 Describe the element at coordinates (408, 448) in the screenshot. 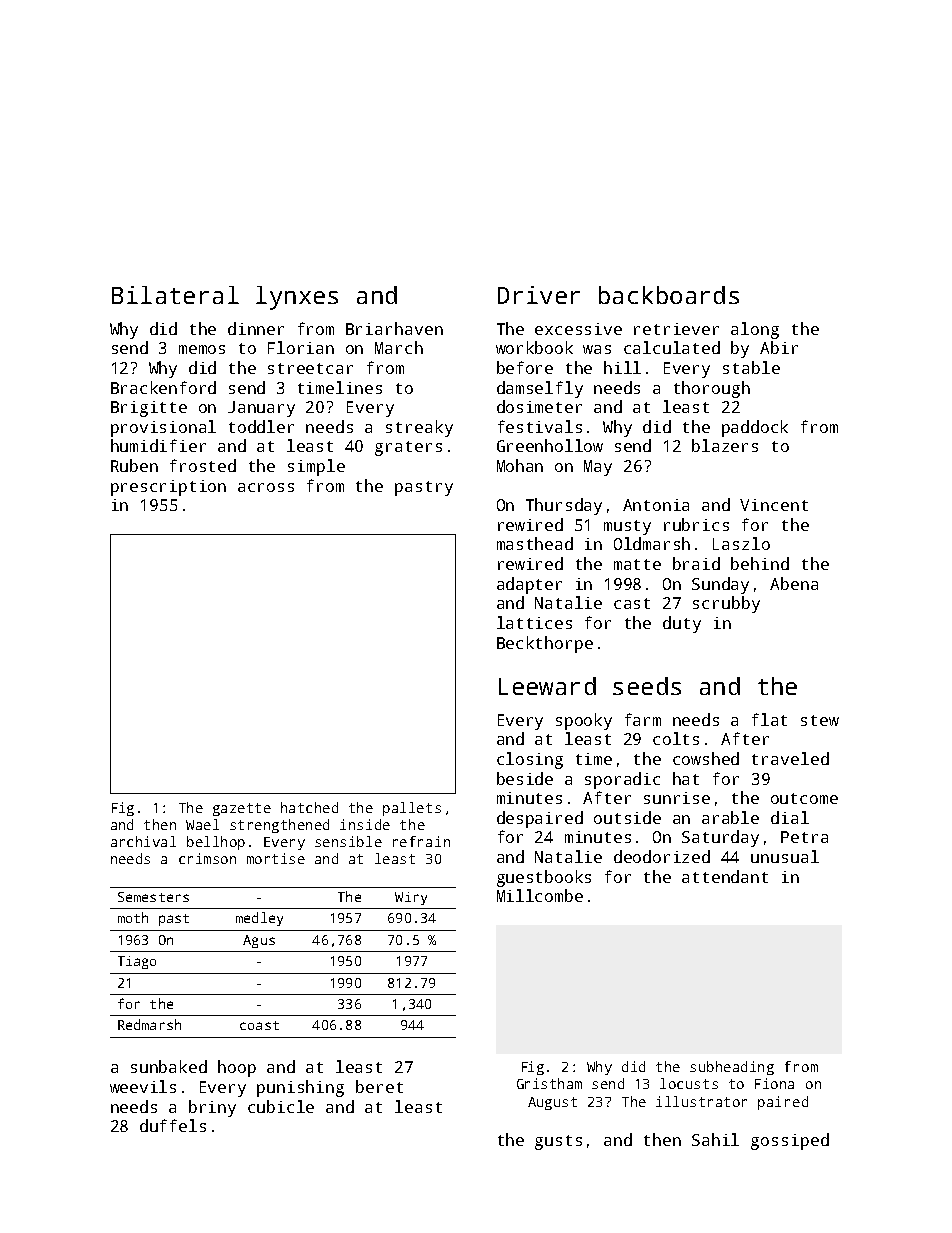

I see `graters` at that location.
